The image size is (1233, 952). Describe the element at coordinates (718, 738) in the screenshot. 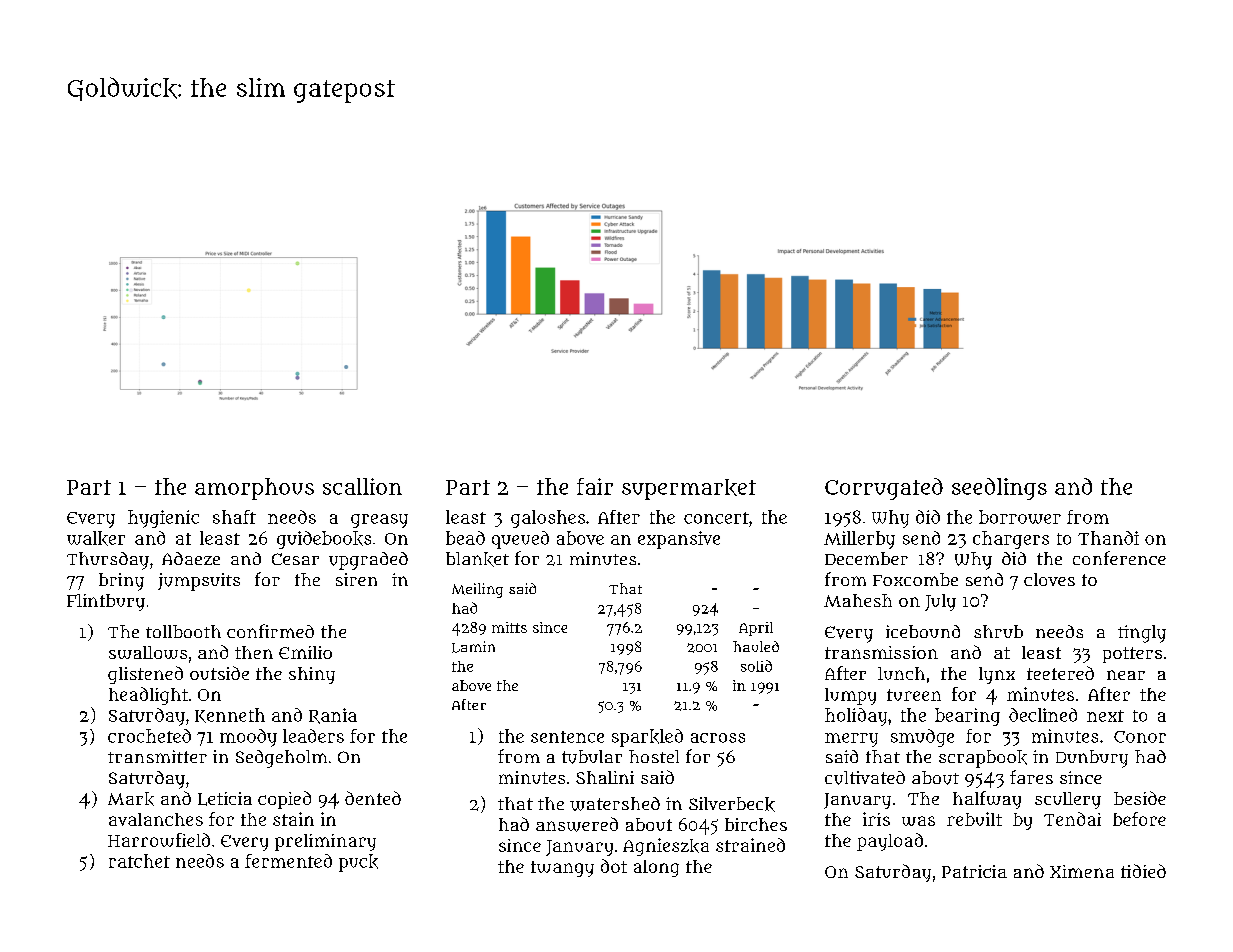

I see `across` at that location.
